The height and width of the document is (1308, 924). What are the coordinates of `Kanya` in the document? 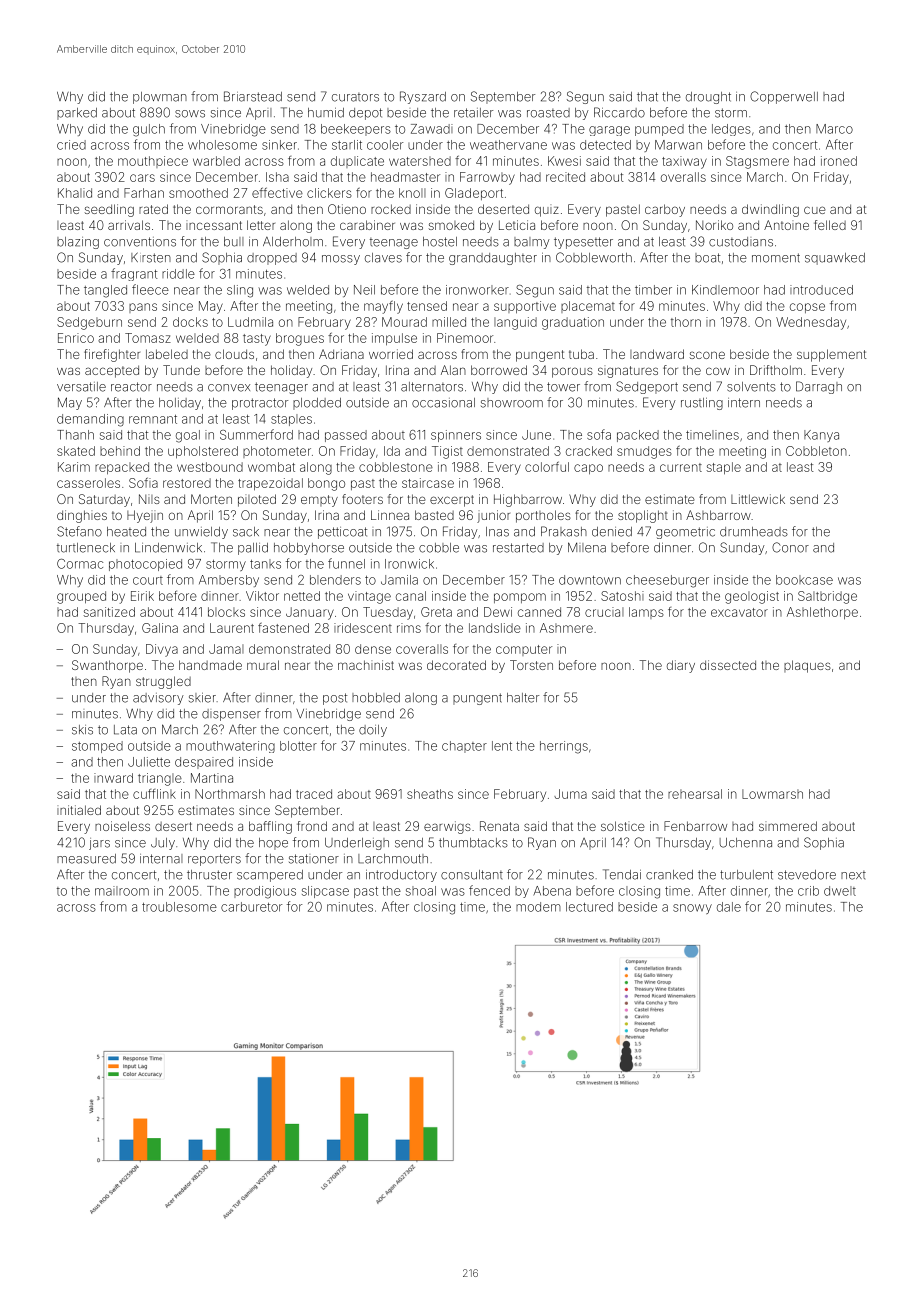 It's located at (821, 436).
